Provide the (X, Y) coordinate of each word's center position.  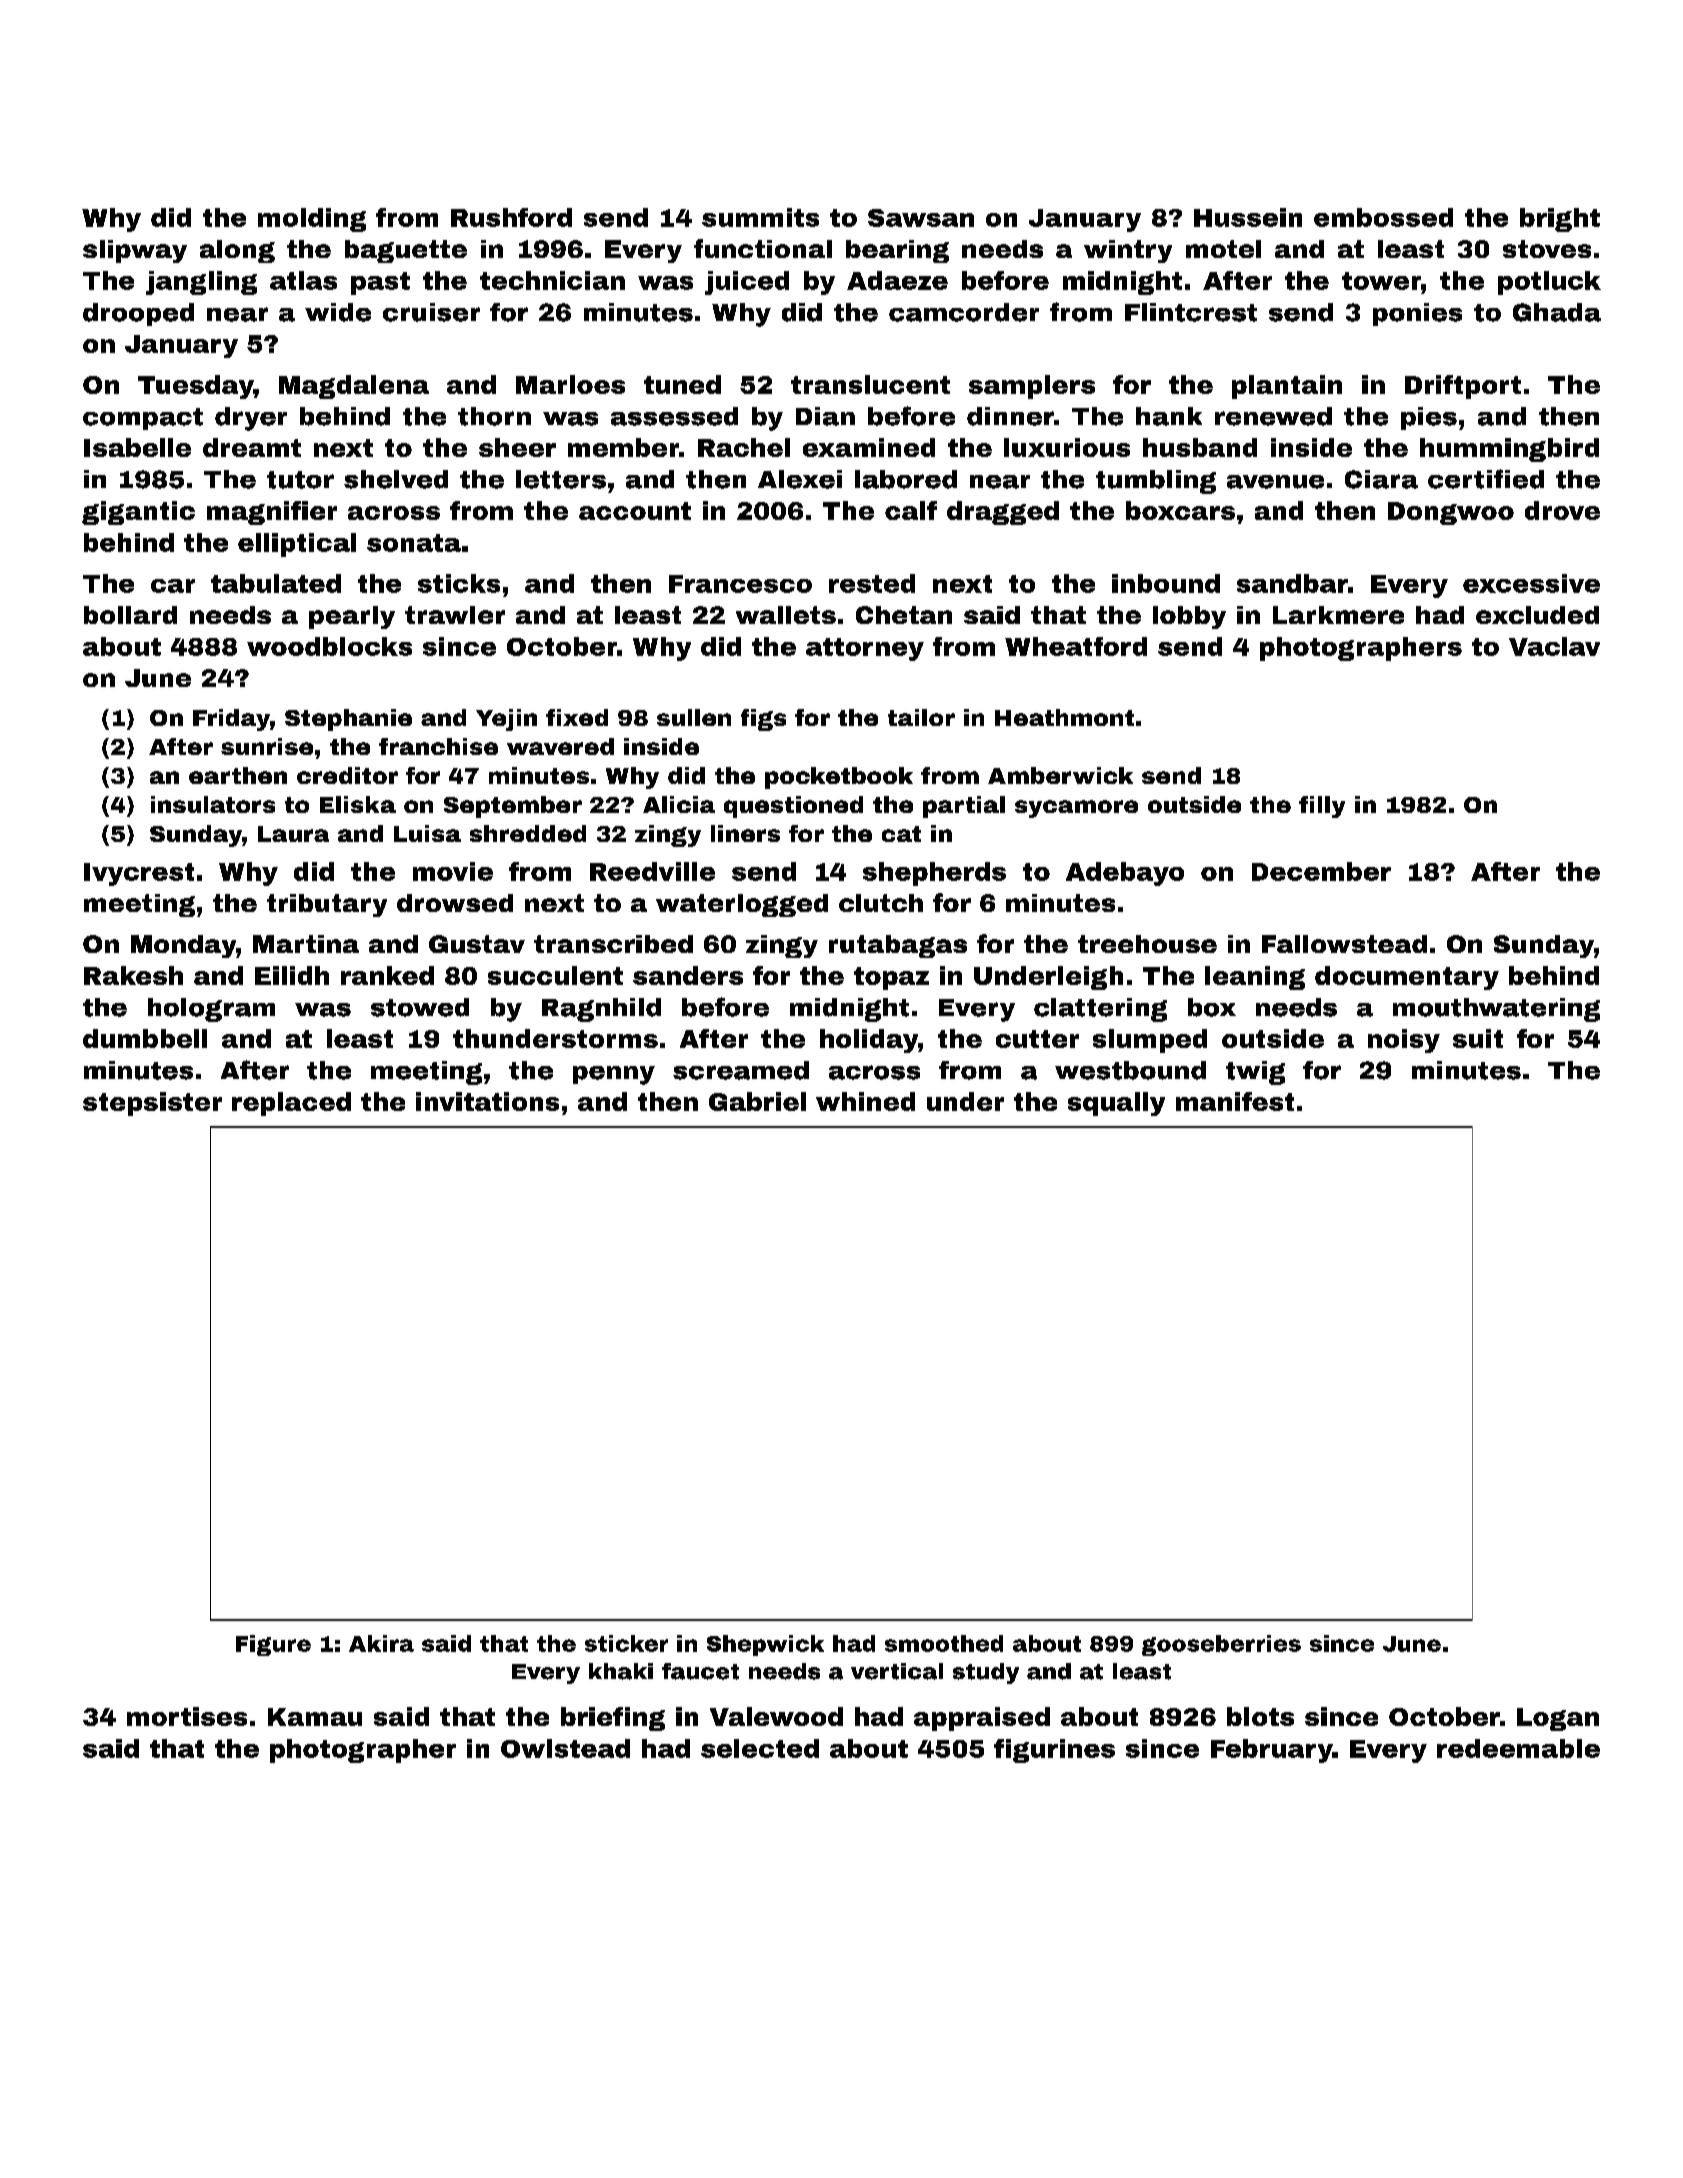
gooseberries (1221, 1645)
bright (1560, 220)
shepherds (934, 874)
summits (760, 217)
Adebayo (1125, 874)
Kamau (315, 1717)
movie (453, 871)
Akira (381, 1643)
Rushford (511, 217)
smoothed (944, 1643)
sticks (459, 583)
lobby (1189, 617)
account (635, 511)
